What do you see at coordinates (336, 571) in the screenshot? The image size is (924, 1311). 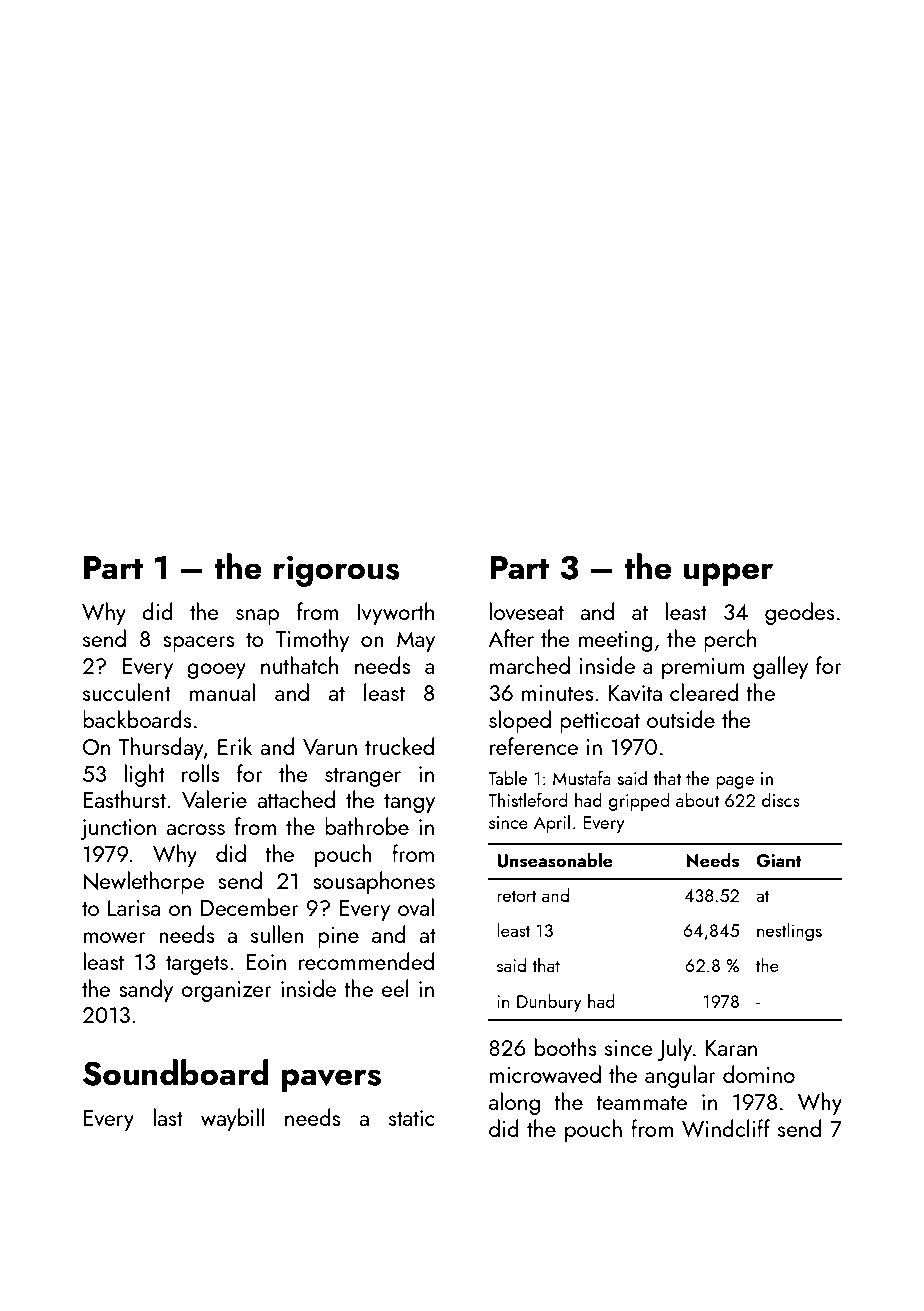 I see `rigorous` at bounding box center [336, 571].
